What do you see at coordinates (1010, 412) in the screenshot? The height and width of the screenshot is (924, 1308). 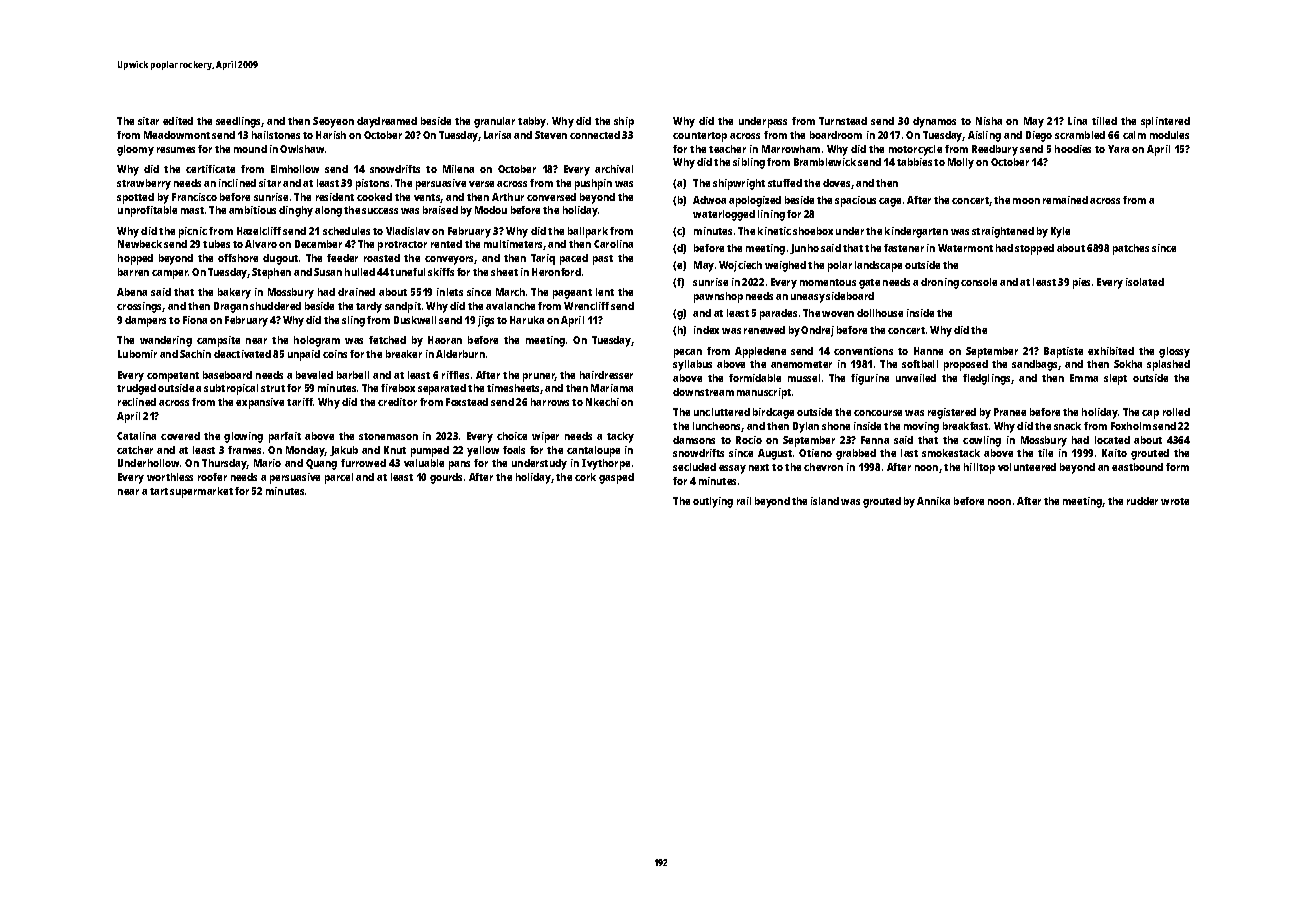 I see `Pranee` at bounding box center [1010, 412].
